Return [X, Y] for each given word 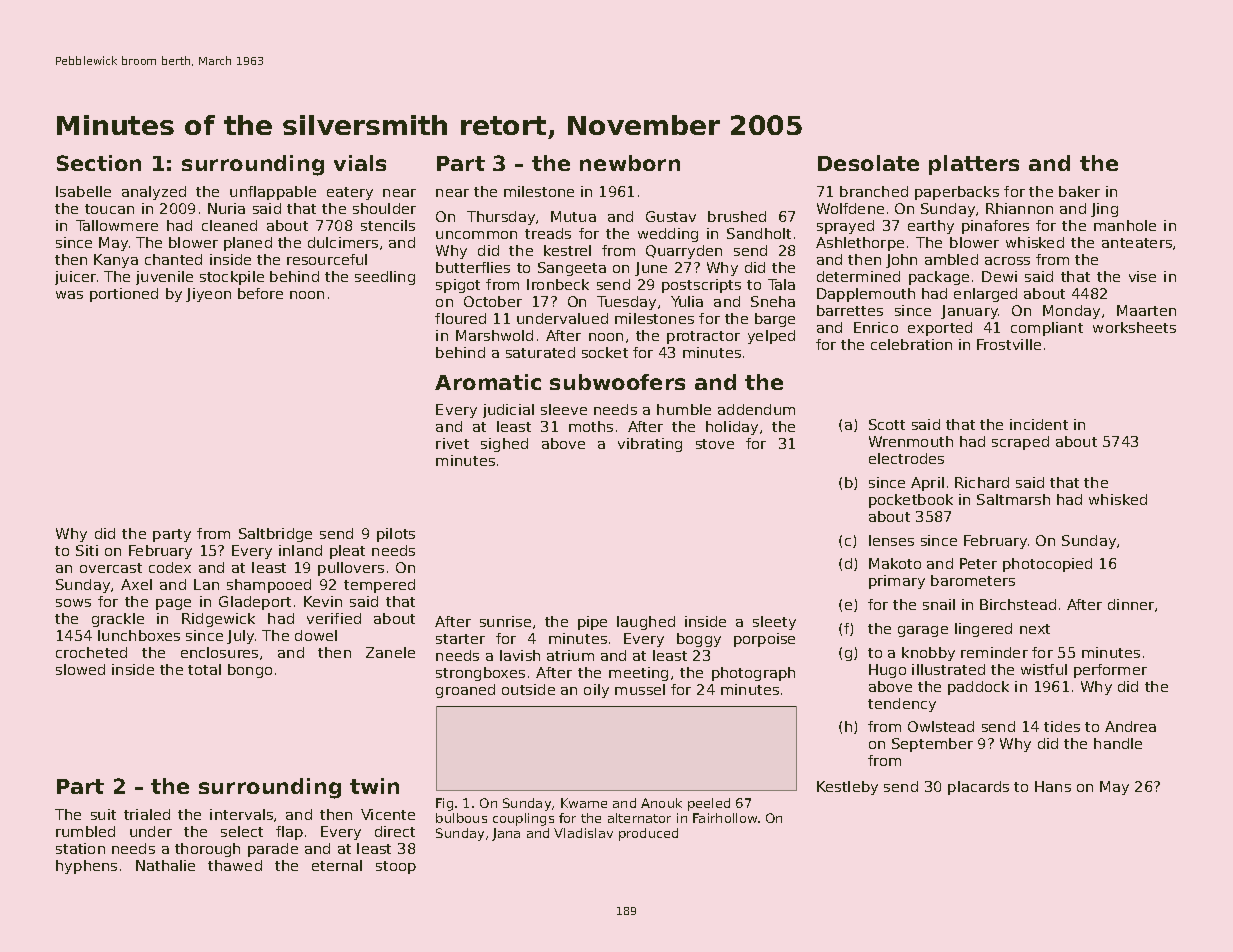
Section [99, 163]
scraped [1020, 443]
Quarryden [684, 252]
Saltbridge [275, 535]
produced [648, 834]
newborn [630, 163]
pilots [396, 535]
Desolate [868, 163]
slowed [80, 669]
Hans [1053, 786]
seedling [385, 278]
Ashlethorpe [860, 244]
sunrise [505, 621]
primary [897, 582]
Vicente [388, 814]
